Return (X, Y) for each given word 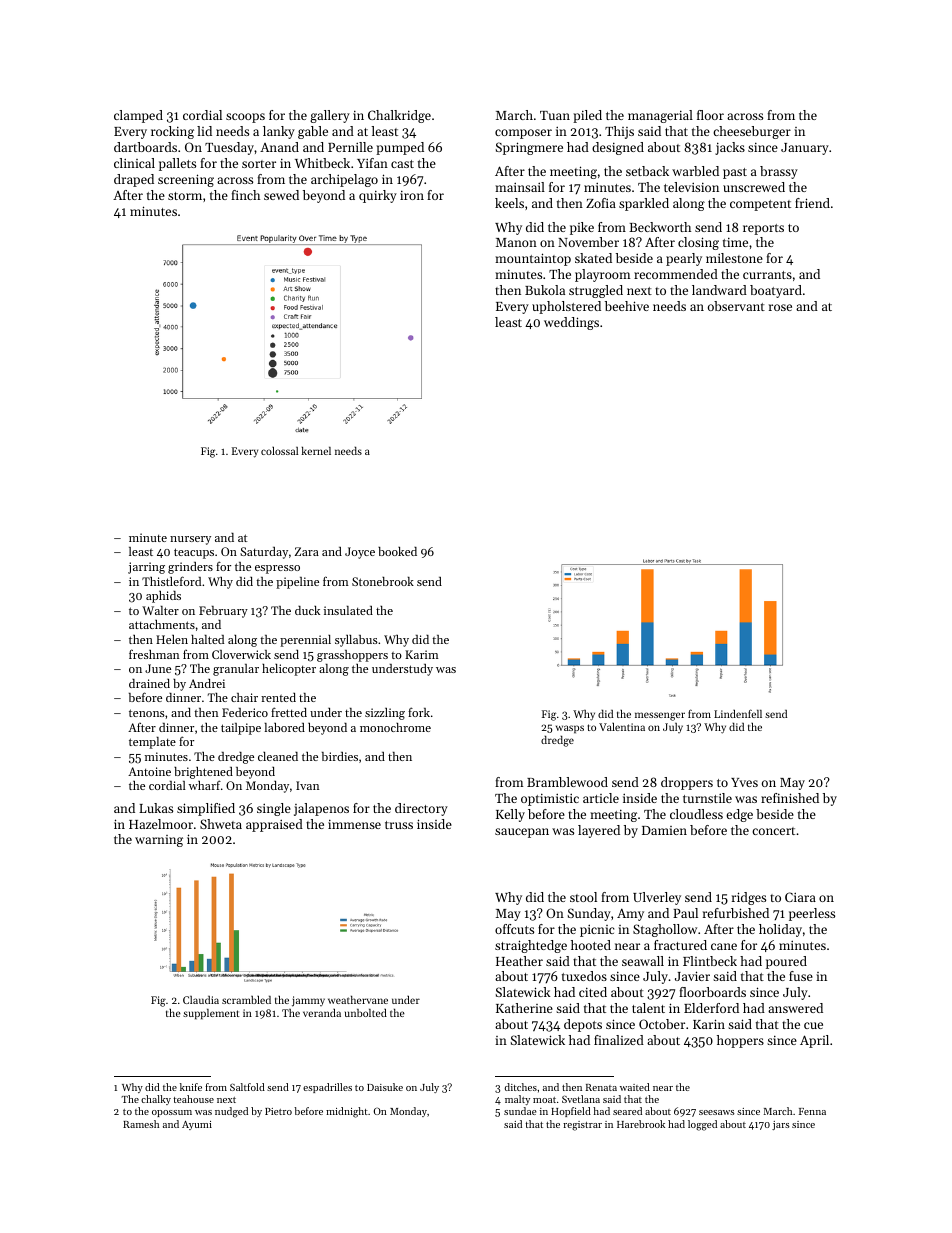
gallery (330, 116)
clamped (138, 116)
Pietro (278, 1111)
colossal (279, 451)
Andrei (207, 683)
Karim (422, 654)
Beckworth (660, 227)
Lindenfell (738, 713)
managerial (660, 116)
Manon (516, 242)
